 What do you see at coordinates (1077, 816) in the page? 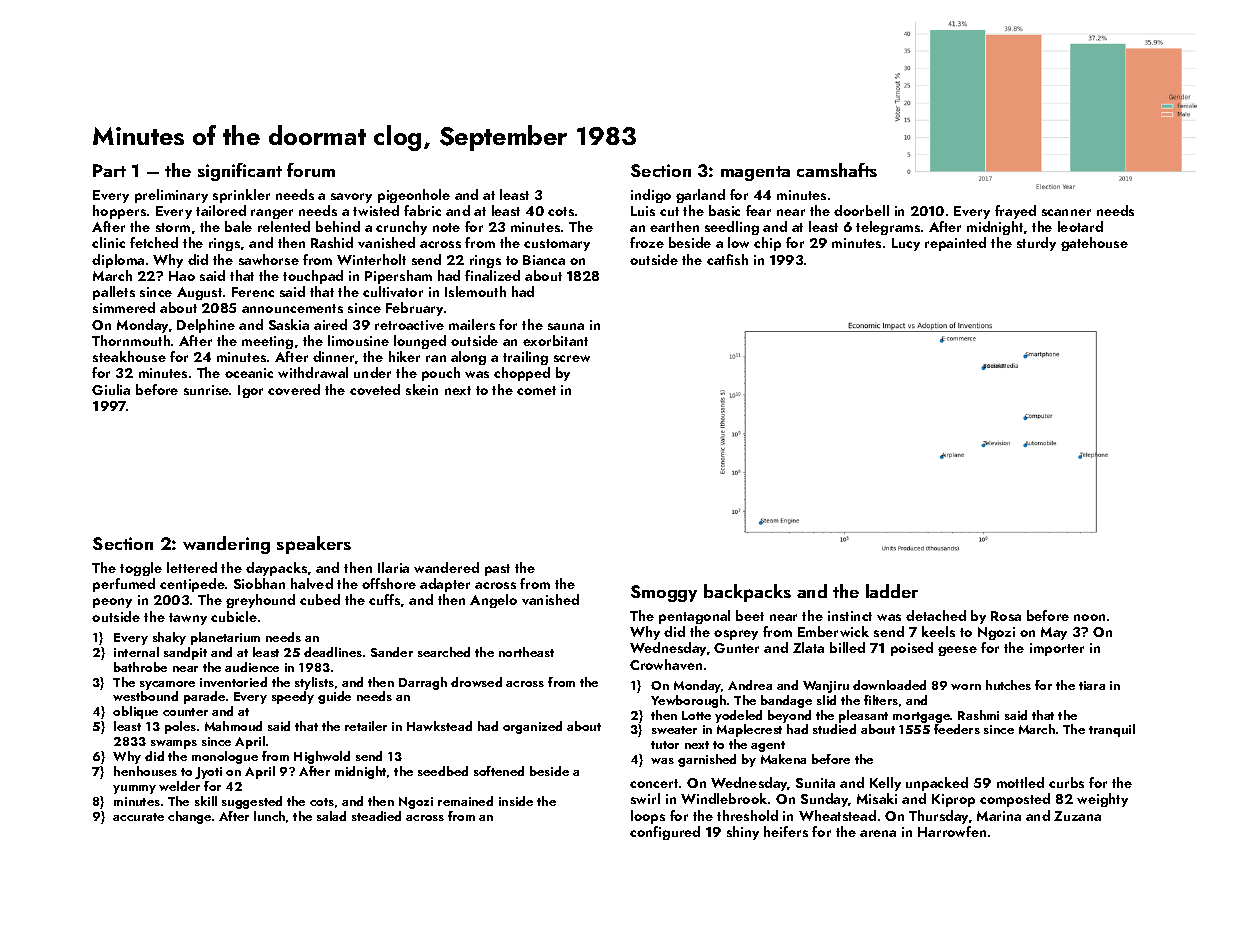
I see `Zuzana` at bounding box center [1077, 816].
